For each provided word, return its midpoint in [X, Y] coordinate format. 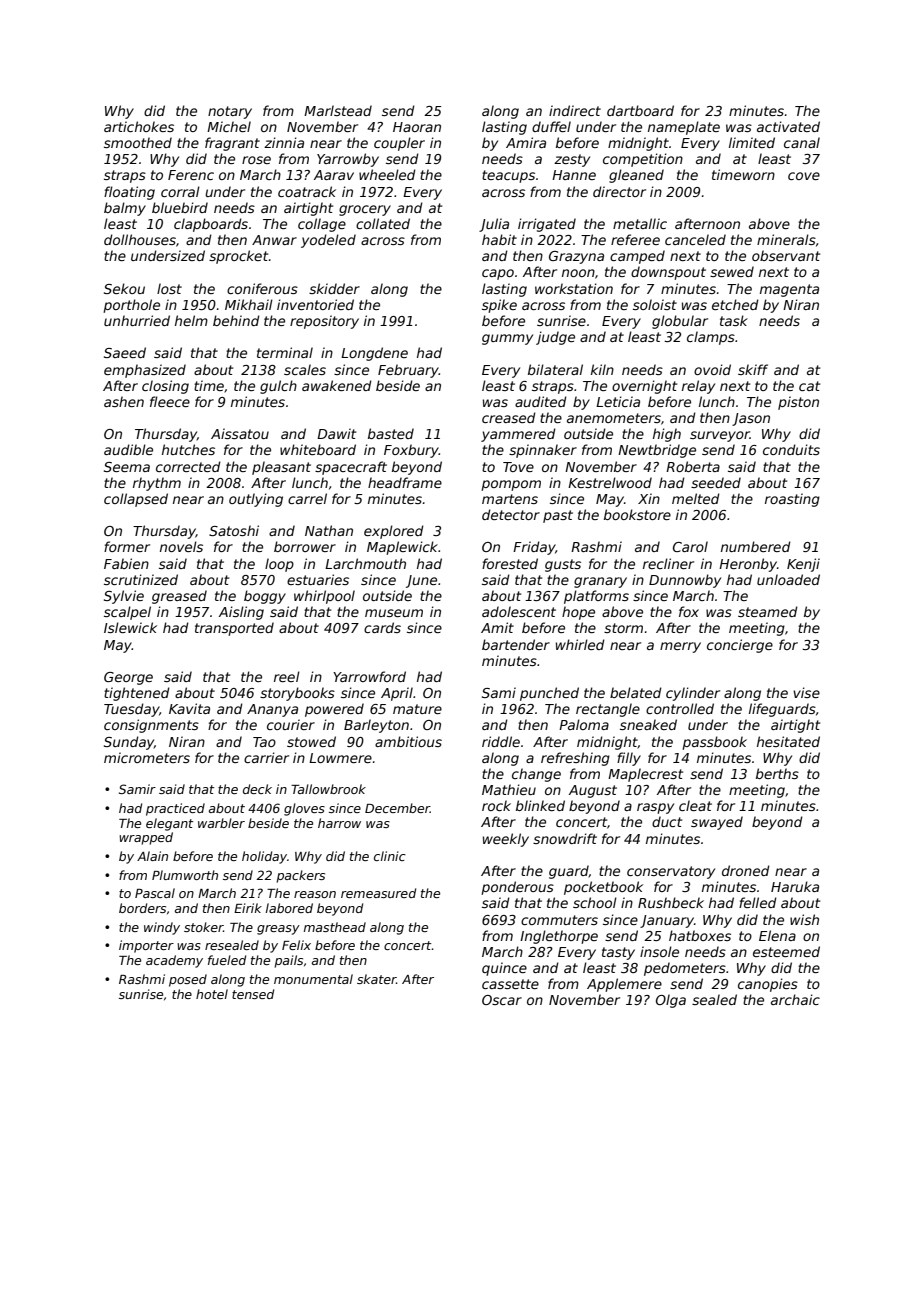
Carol [690, 546]
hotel [212, 994]
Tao [264, 742]
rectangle [608, 710]
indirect [575, 110]
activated [788, 126]
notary [230, 112]
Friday [534, 548]
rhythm [157, 484]
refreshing [575, 759]
